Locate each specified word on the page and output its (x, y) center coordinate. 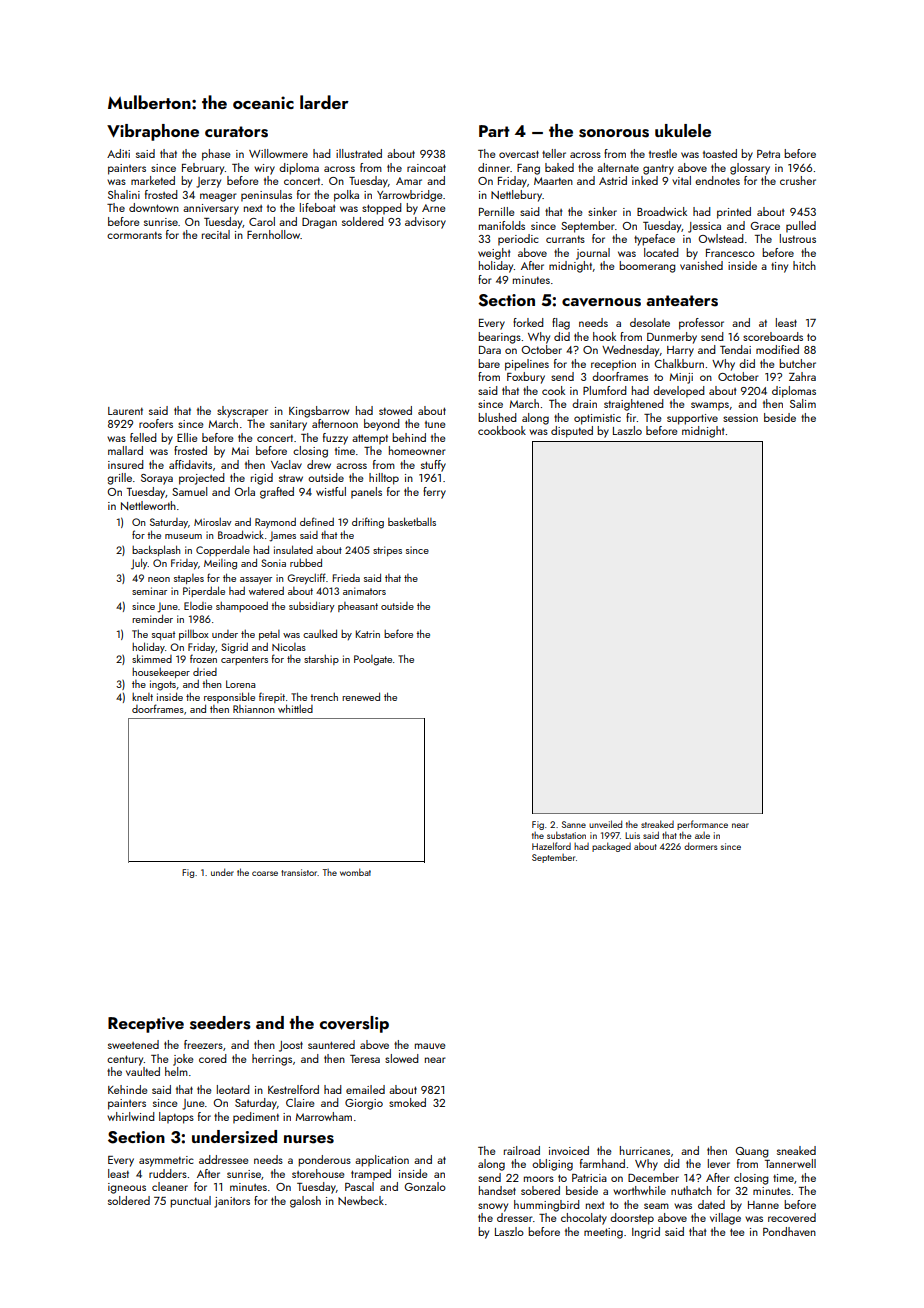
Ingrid (646, 1233)
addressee (224, 1159)
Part (494, 131)
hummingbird (547, 1206)
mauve (430, 1046)
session (740, 418)
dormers (700, 846)
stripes (387, 551)
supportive (692, 419)
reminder (152, 618)
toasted (720, 153)
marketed (153, 180)
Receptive (146, 1025)
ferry (434, 493)
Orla (245, 491)
